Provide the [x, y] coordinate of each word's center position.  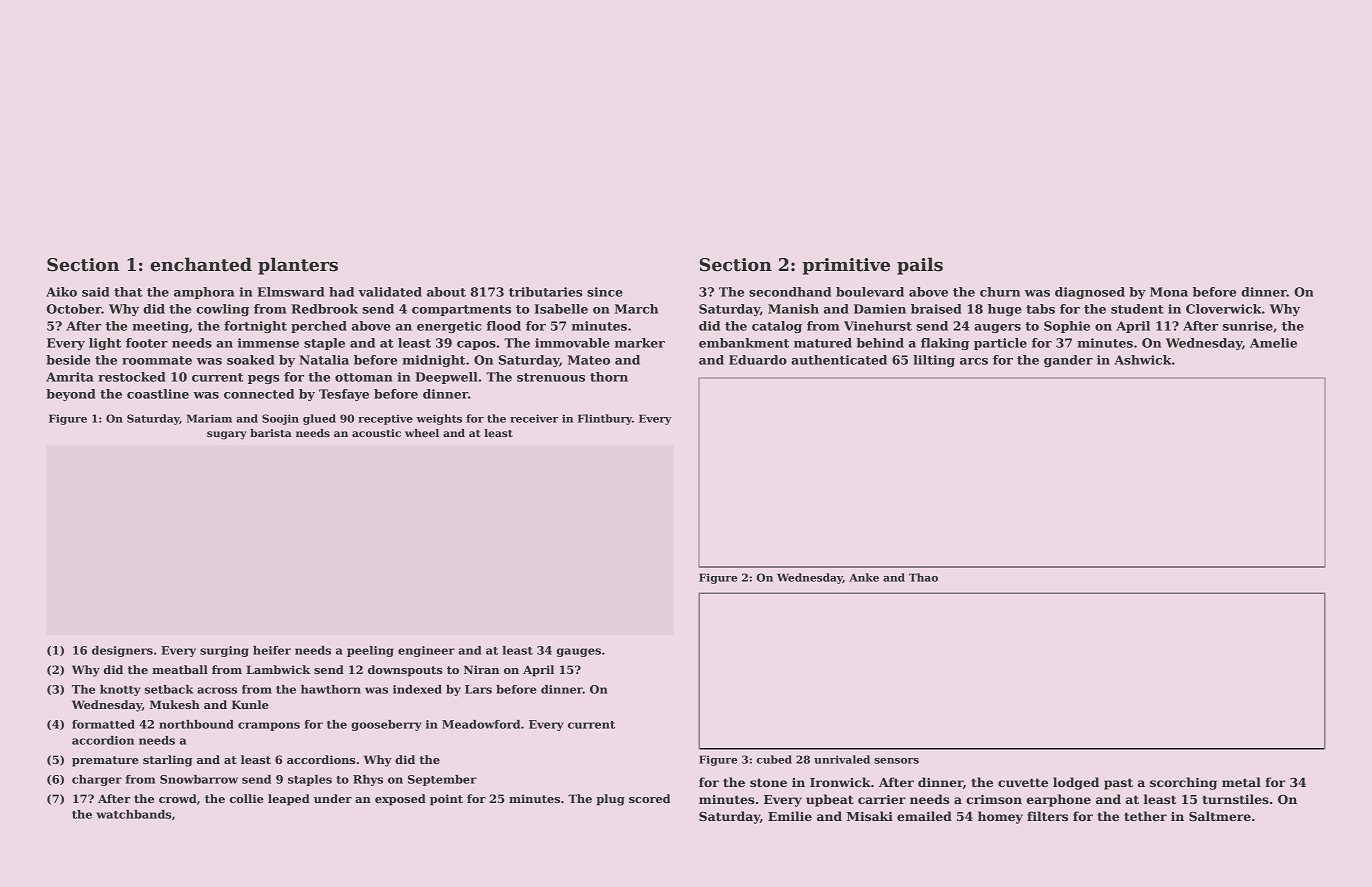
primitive [846, 266]
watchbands [134, 814]
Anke [864, 577]
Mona [1169, 292]
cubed [774, 759]
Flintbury [605, 419]
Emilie [790, 816]
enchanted [201, 264]
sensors [896, 761]
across [217, 690]
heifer [272, 650]
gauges [579, 652]
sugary [227, 435]
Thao [923, 577]
